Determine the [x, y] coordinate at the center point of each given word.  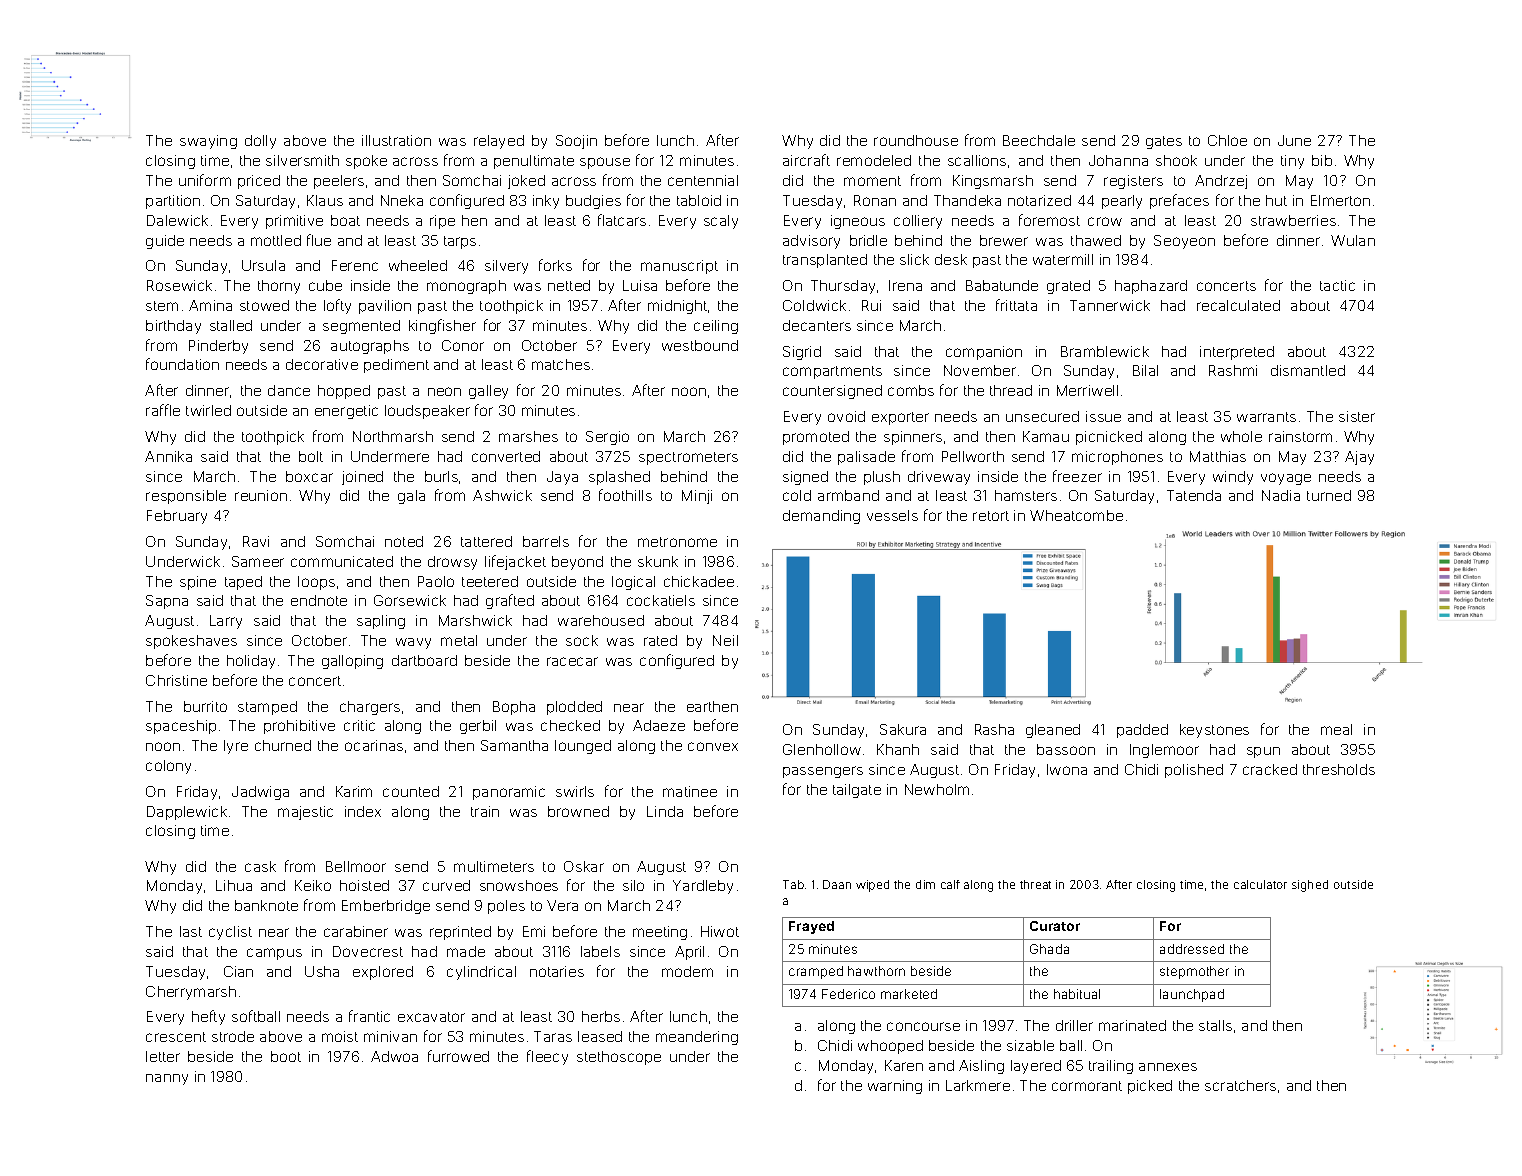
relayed [499, 142]
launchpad [1192, 995]
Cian [238, 971]
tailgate [857, 791]
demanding [821, 517]
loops [316, 583]
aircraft [806, 160]
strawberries [1293, 220]
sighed [1310, 886]
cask [260, 866]
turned [1329, 495]
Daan [837, 884]
